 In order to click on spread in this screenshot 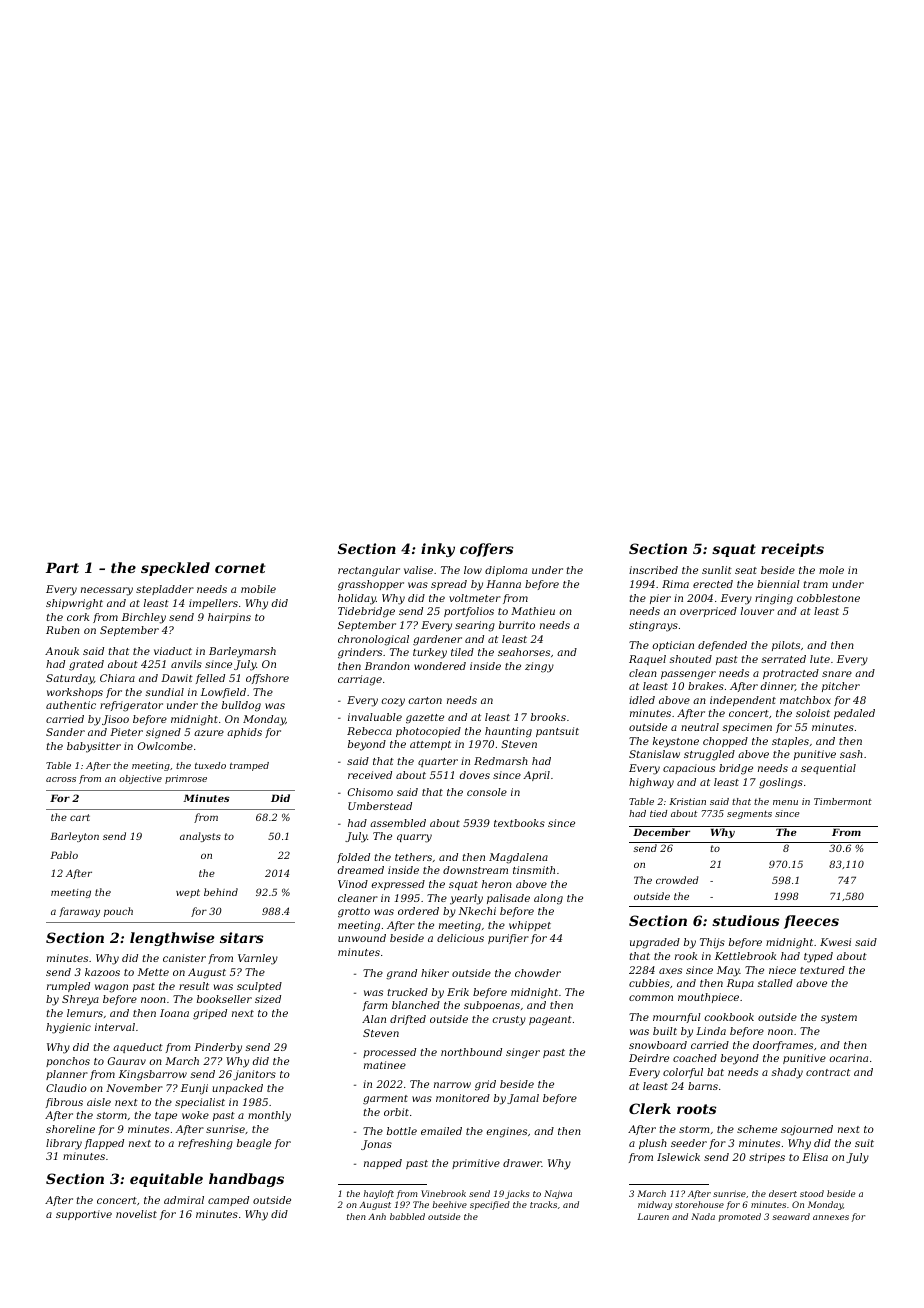, I will do `click(449, 585)`.
